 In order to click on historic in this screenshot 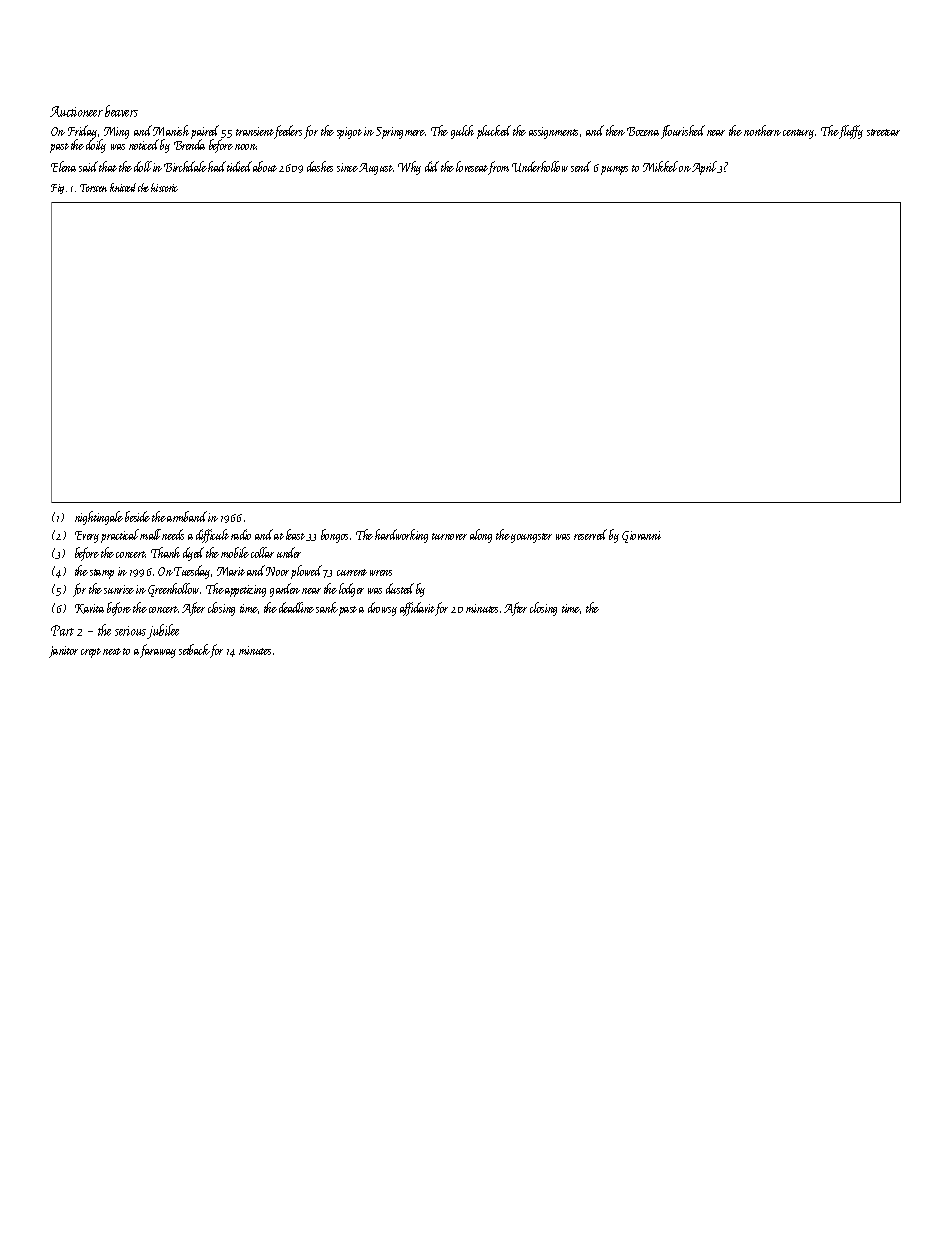, I will do `click(164, 187)`.
